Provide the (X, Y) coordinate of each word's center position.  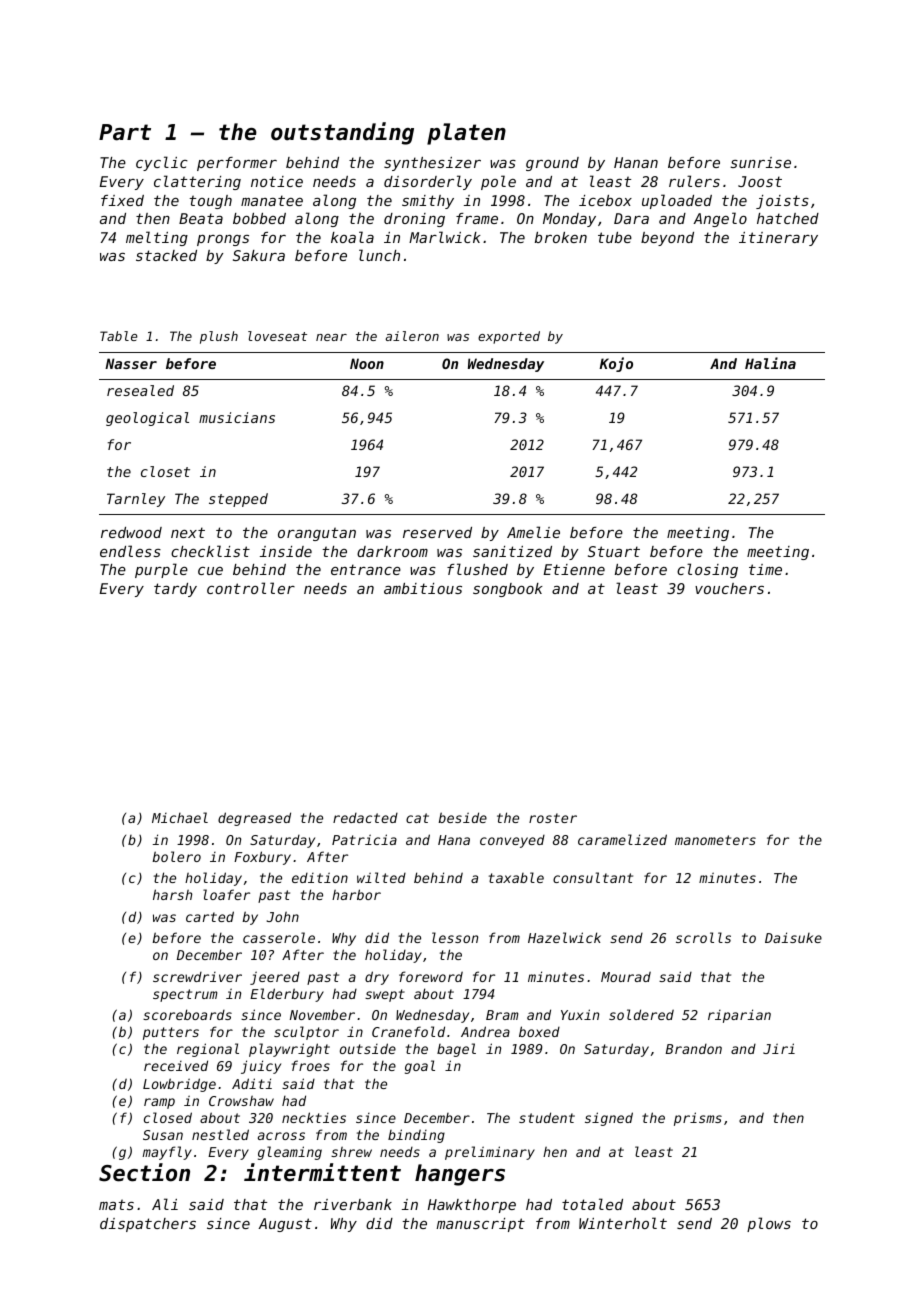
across (281, 1136)
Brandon (694, 1049)
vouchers (729, 588)
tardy (175, 590)
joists (782, 202)
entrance (366, 569)
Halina (770, 363)
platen (466, 134)
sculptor (306, 1033)
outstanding (342, 133)
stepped (238, 500)
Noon (367, 363)
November (322, 1014)
